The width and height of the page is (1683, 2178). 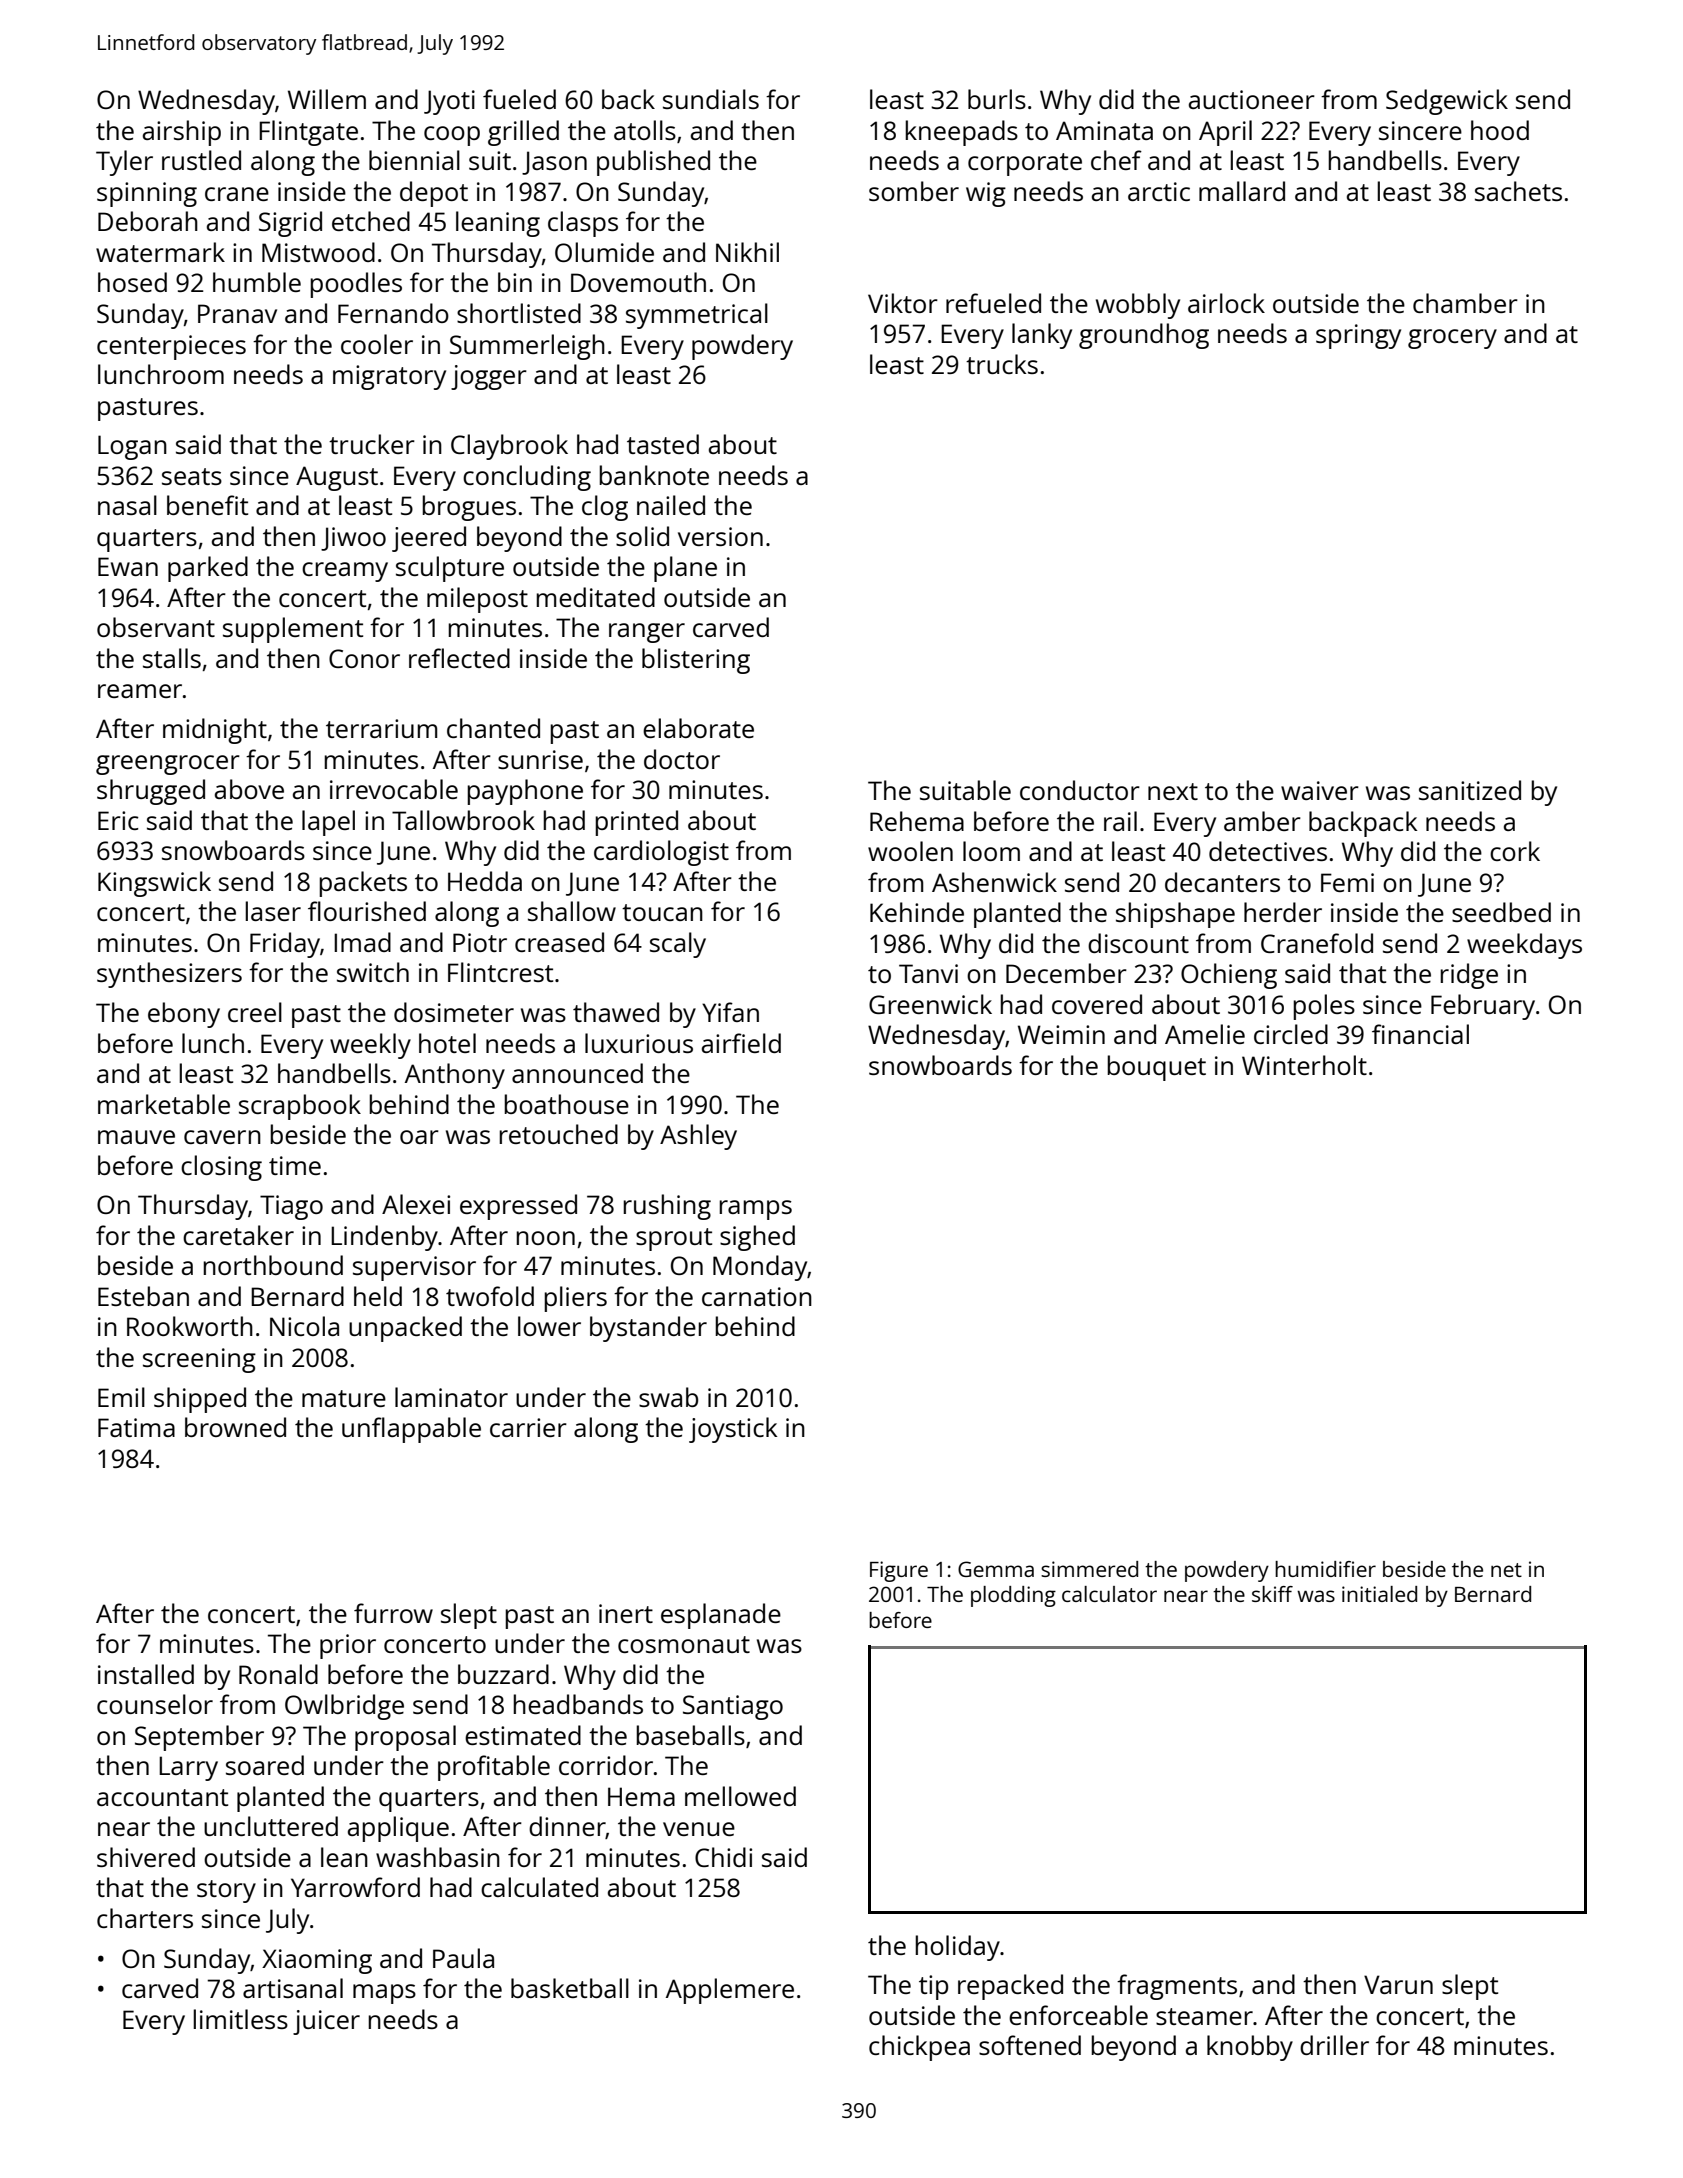 What do you see at coordinates (455, 1076) in the page?
I see `Anthony` at bounding box center [455, 1076].
